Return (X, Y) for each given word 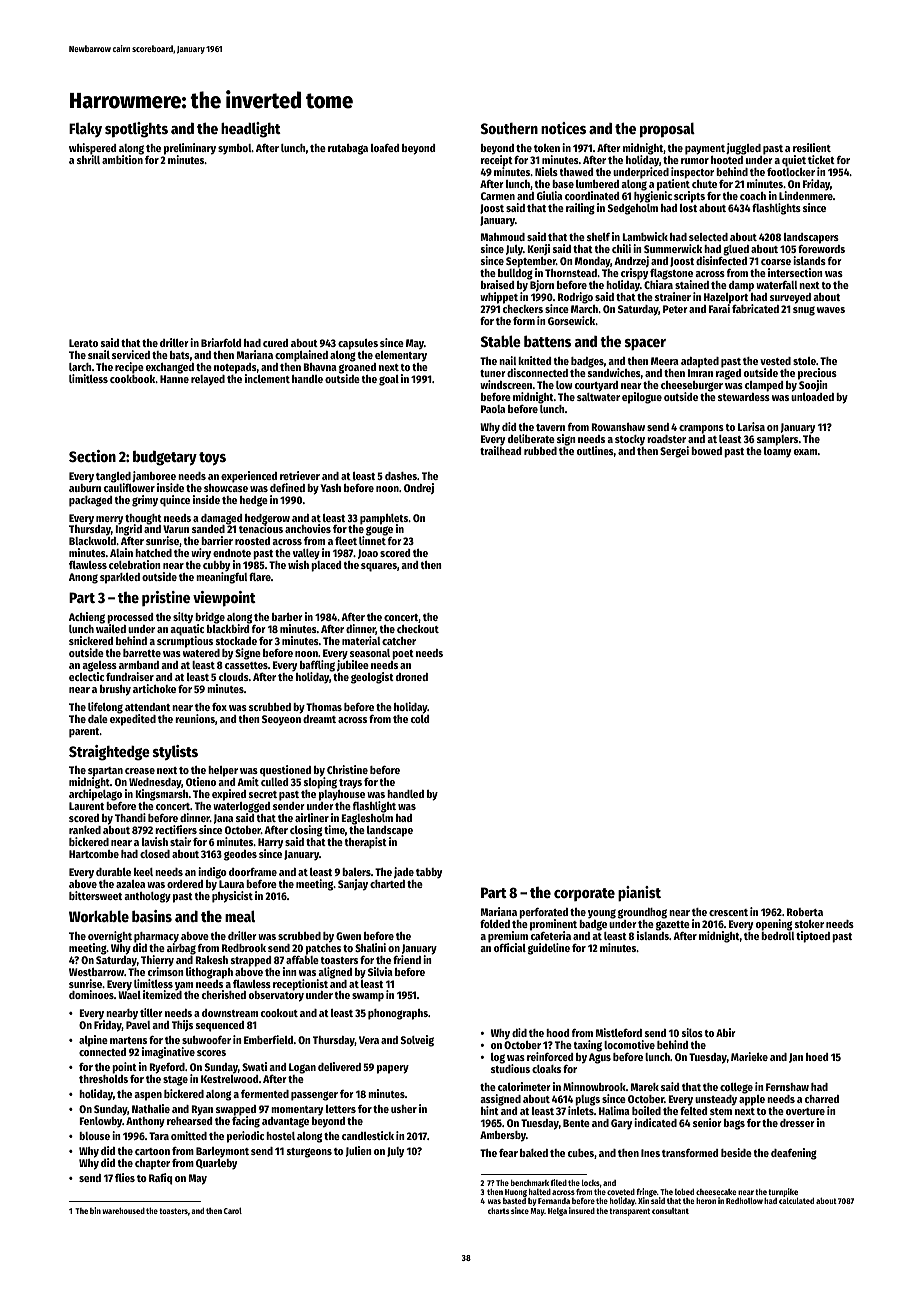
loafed (385, 148)
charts (499, 1211)
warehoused (123, 1211)
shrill (88, 159)
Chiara (658, 285)
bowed (706, 451)
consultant (670, 1211)
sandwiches (614, 372)
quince (175, 501)
